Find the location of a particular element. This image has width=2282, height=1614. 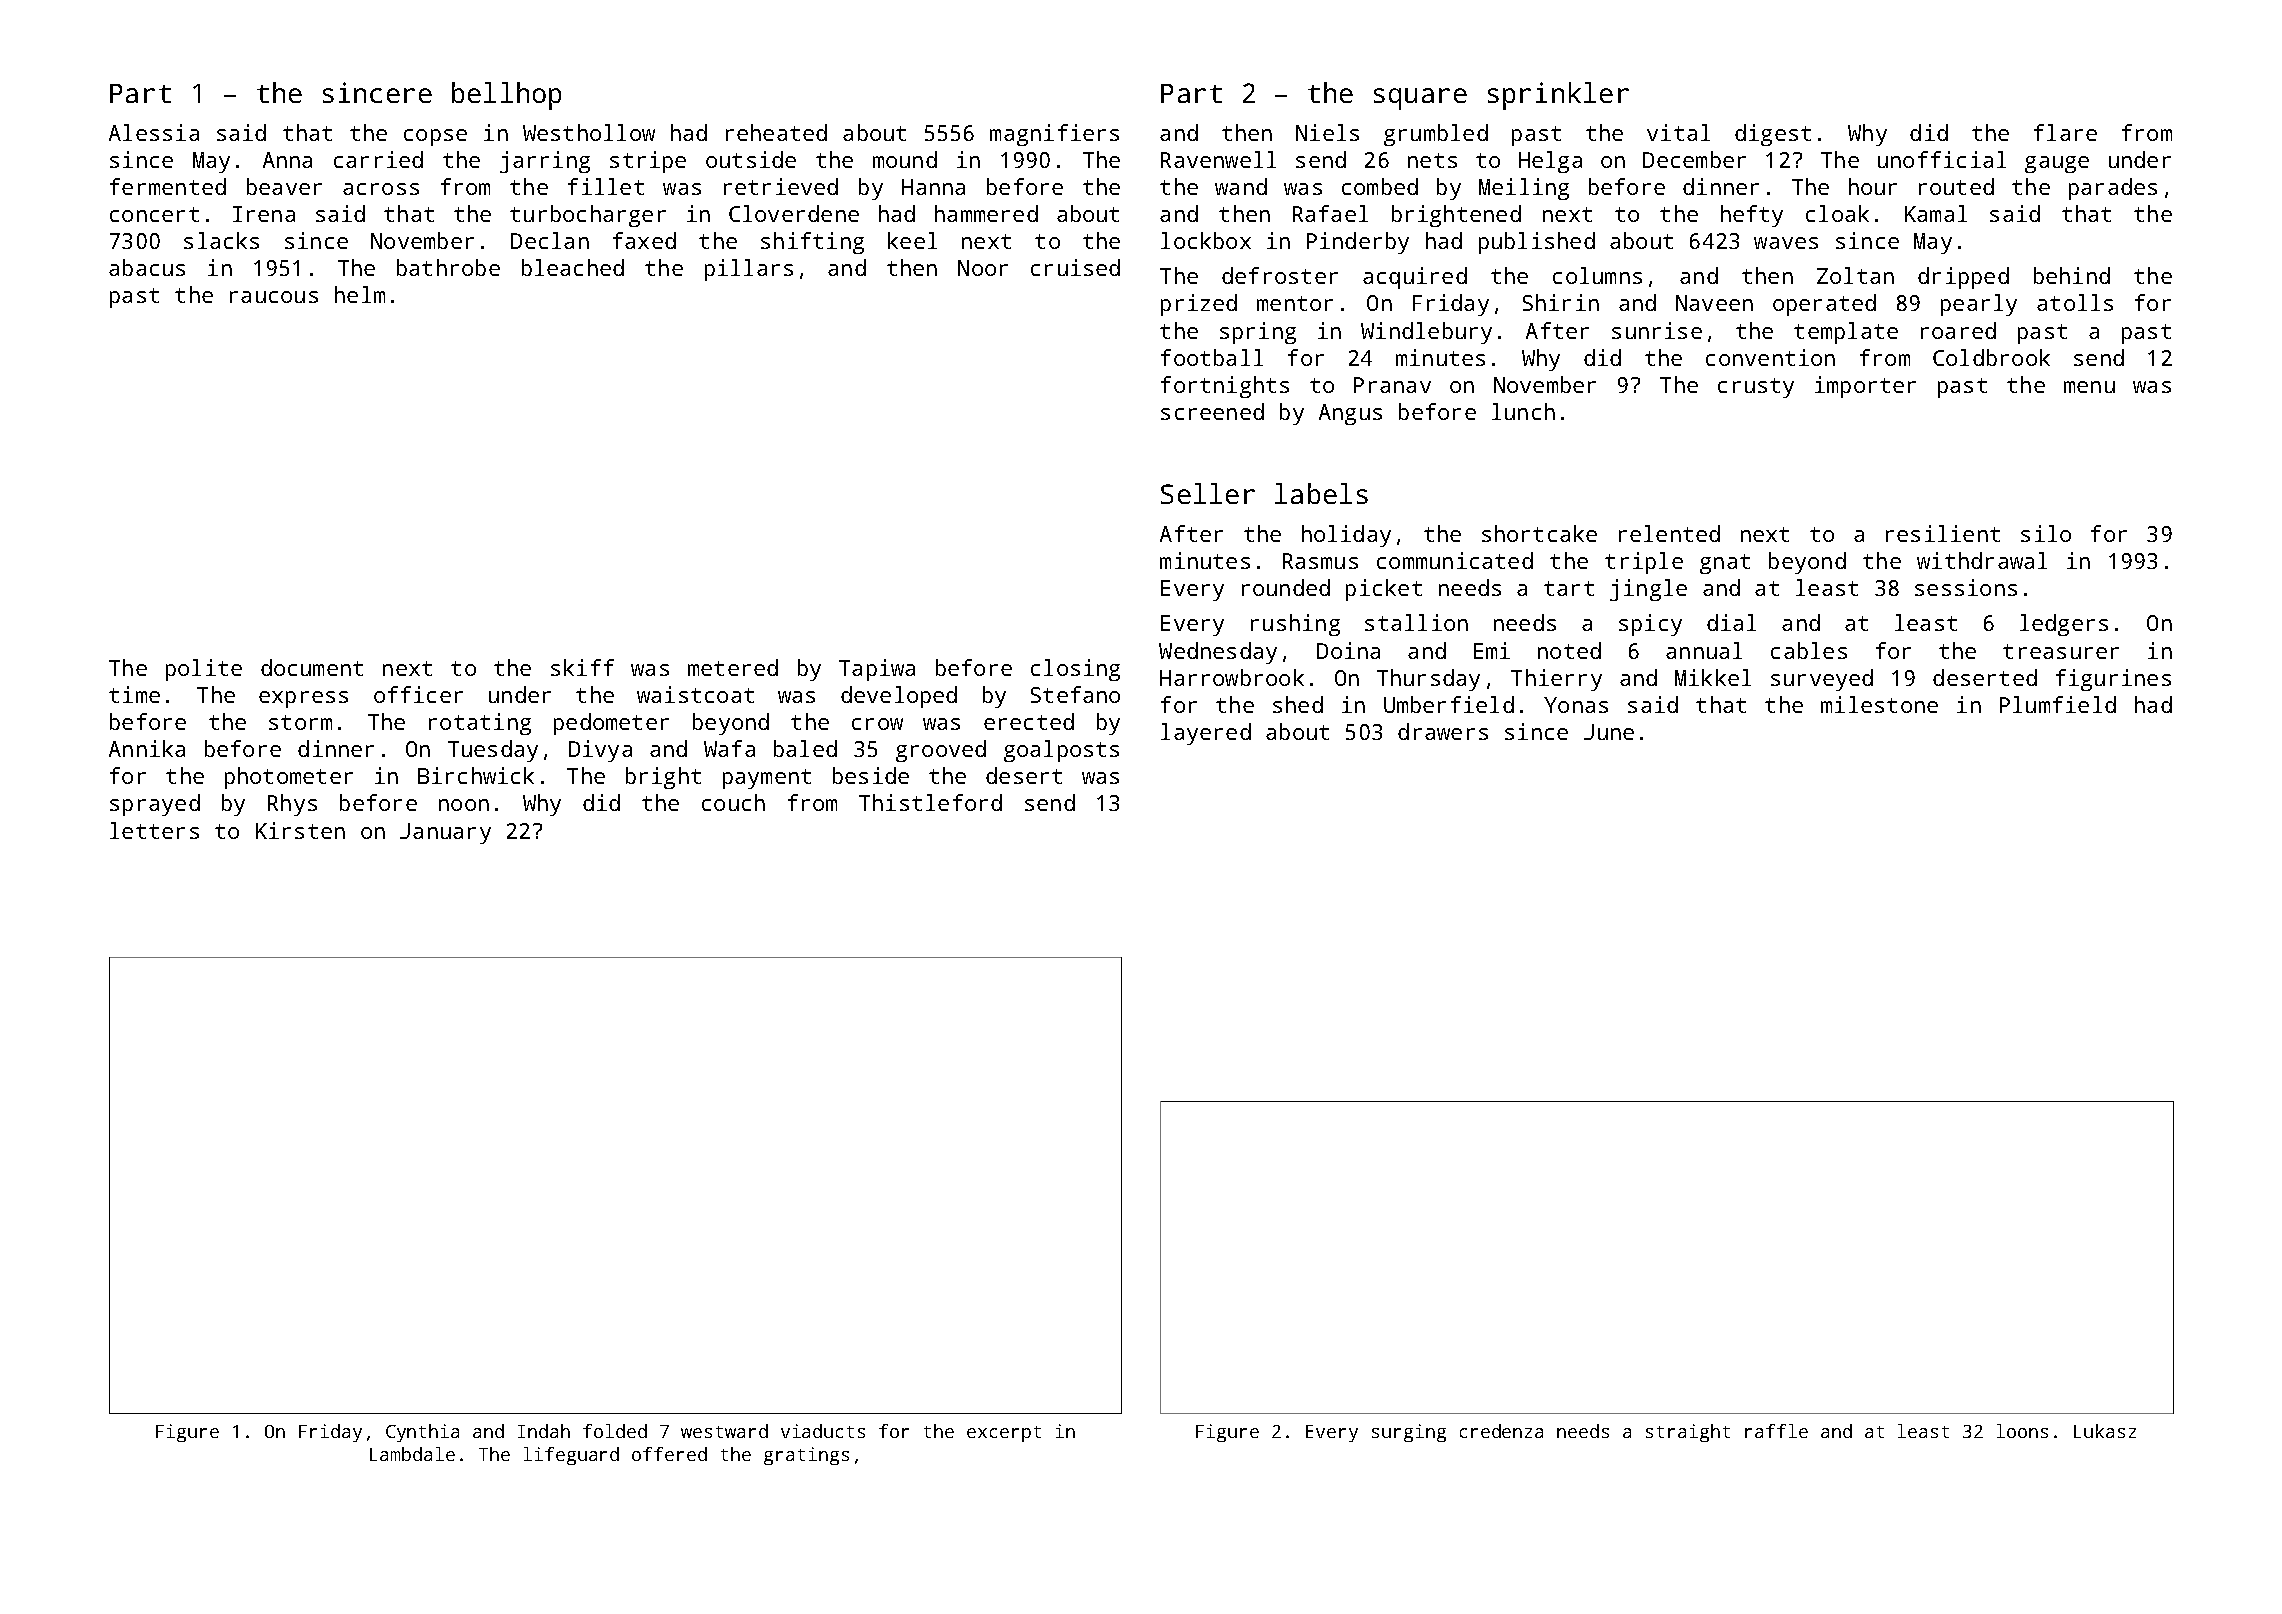

flare is located at coordinates (2065, 132).
